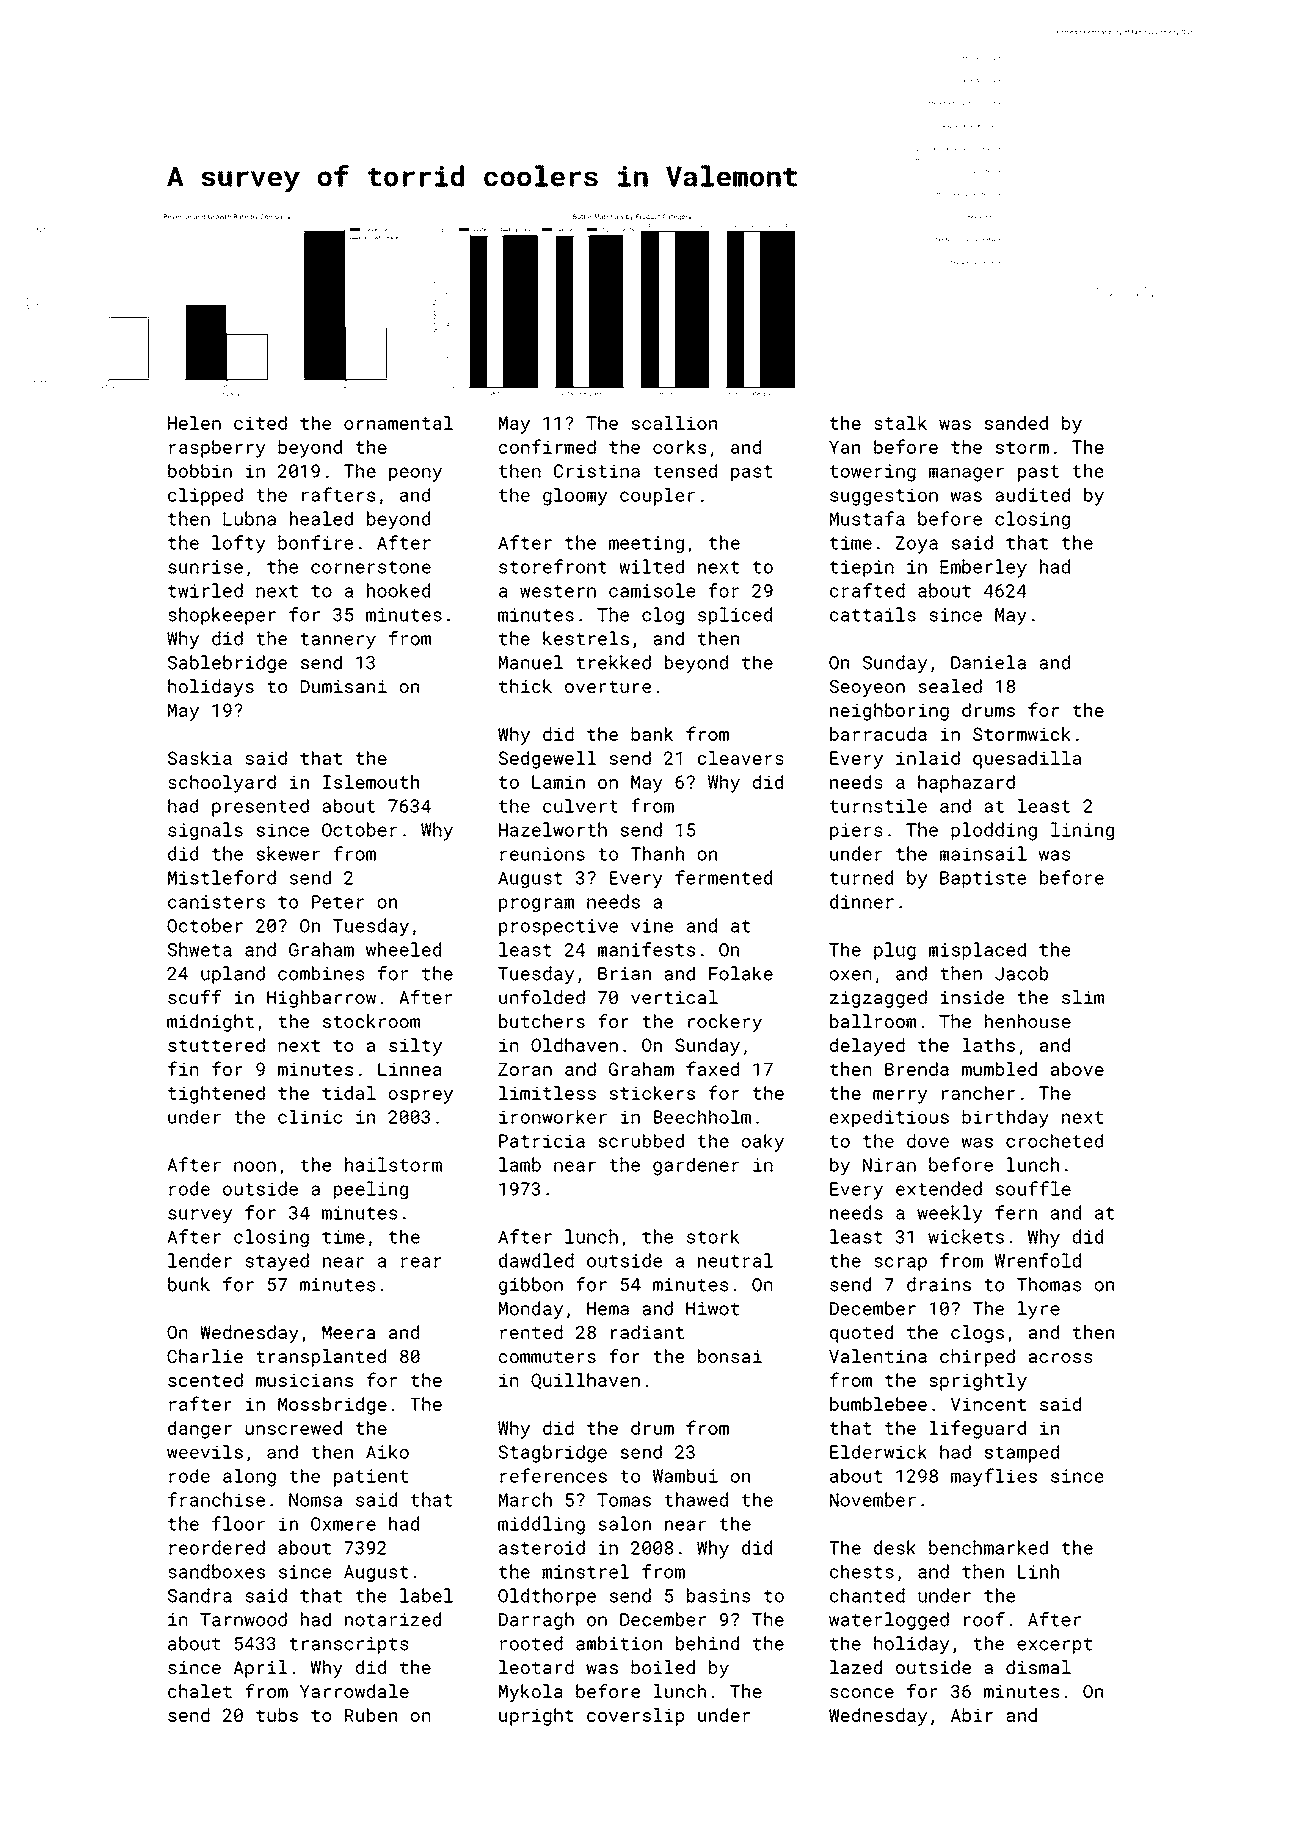 The height and width of the screenshot is (1823, 1289). I want to click on Brian, so click(624, 974).
